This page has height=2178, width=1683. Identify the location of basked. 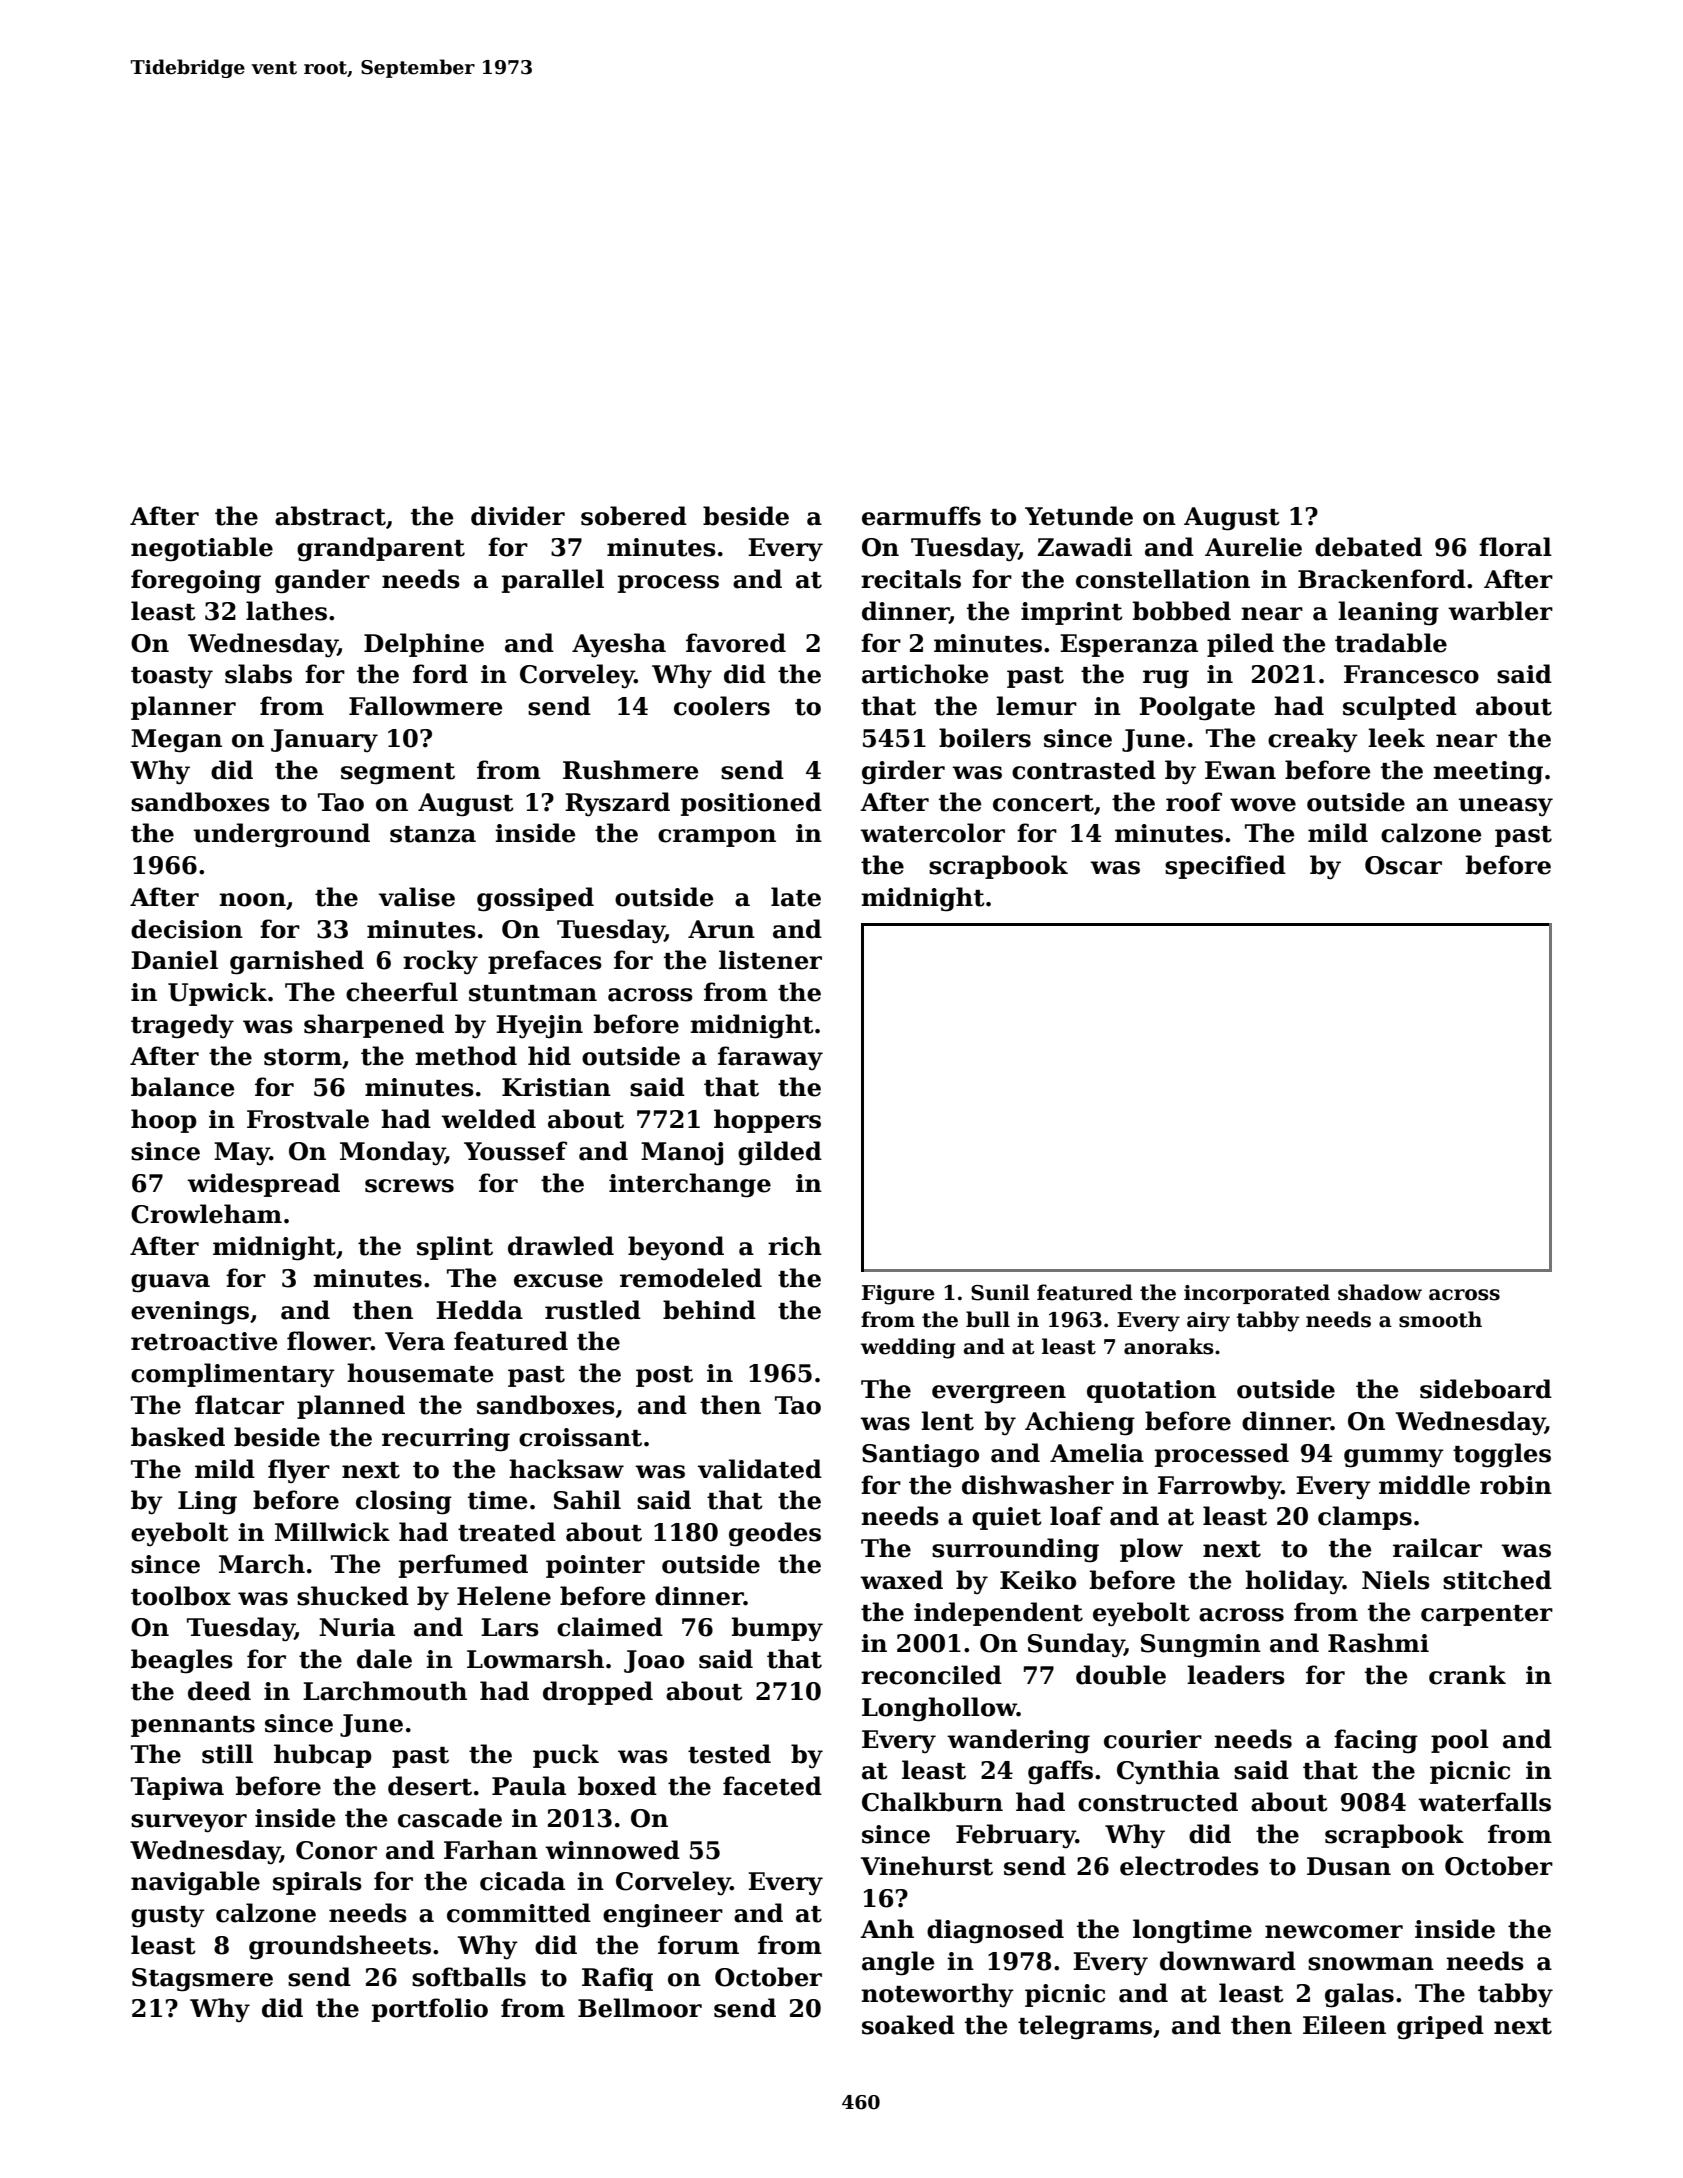
(178, 1437).
